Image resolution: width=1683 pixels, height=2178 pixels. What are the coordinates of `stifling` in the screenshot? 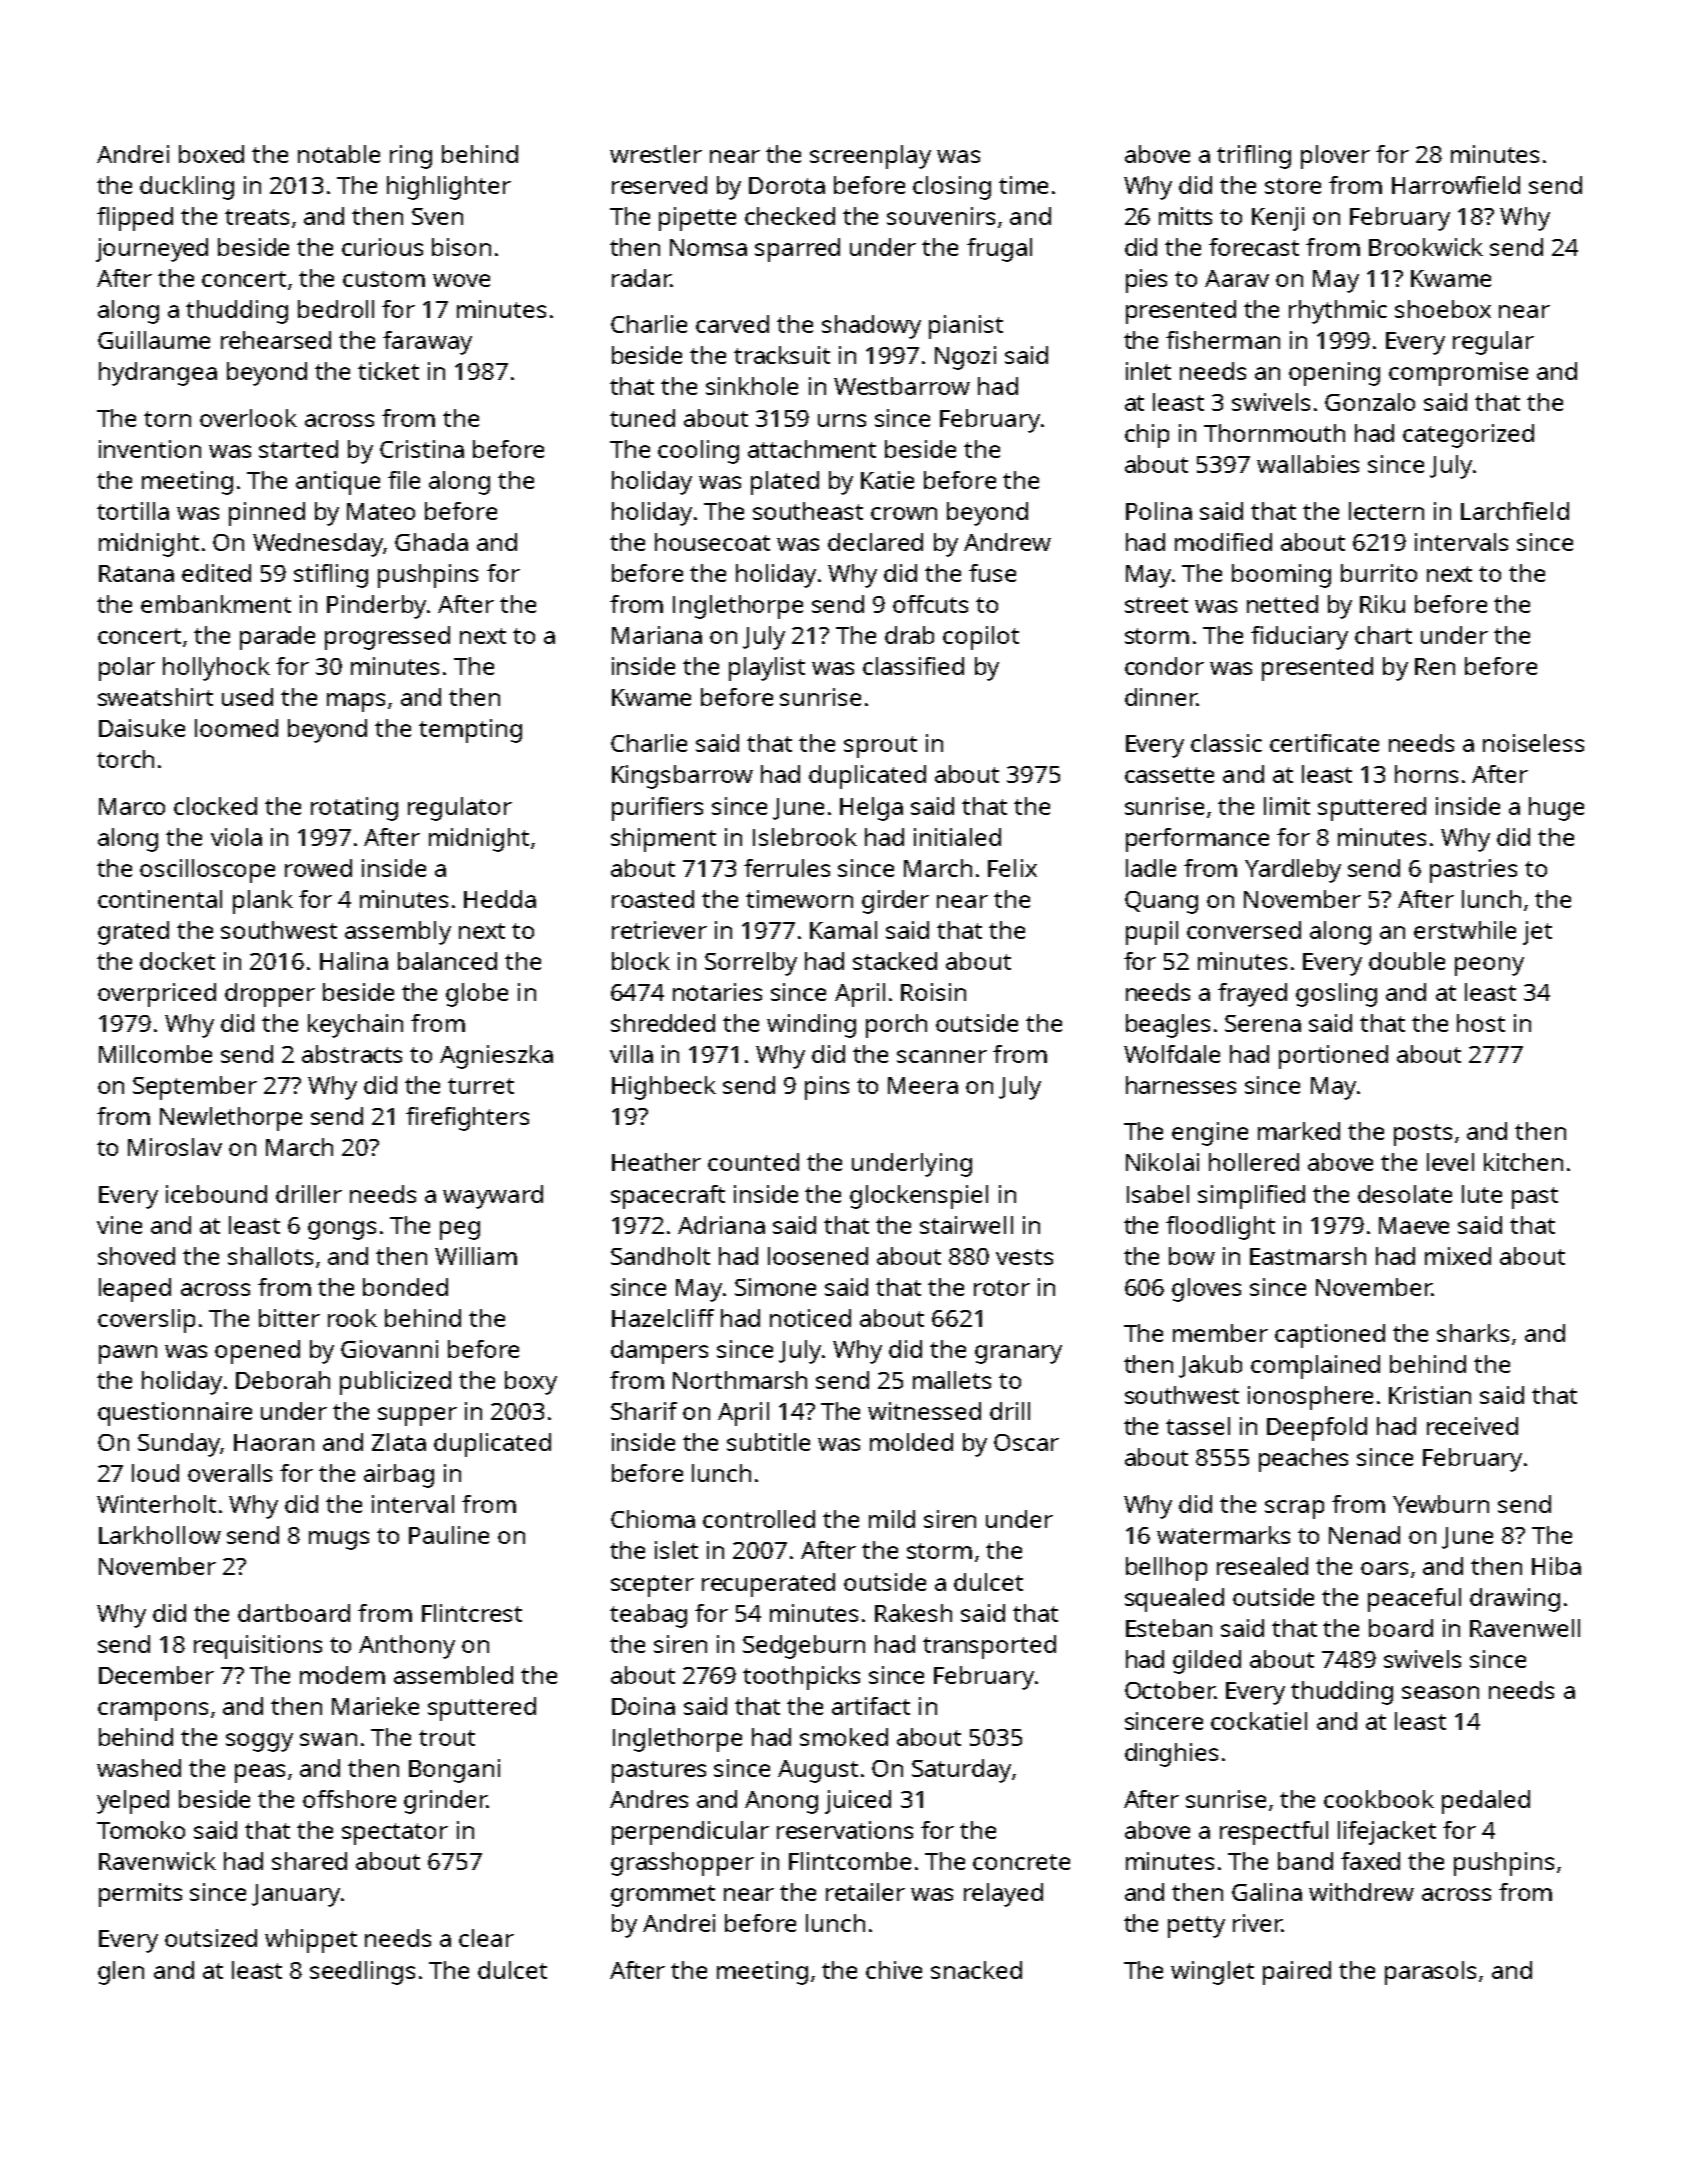 It's located at (331, 576).
